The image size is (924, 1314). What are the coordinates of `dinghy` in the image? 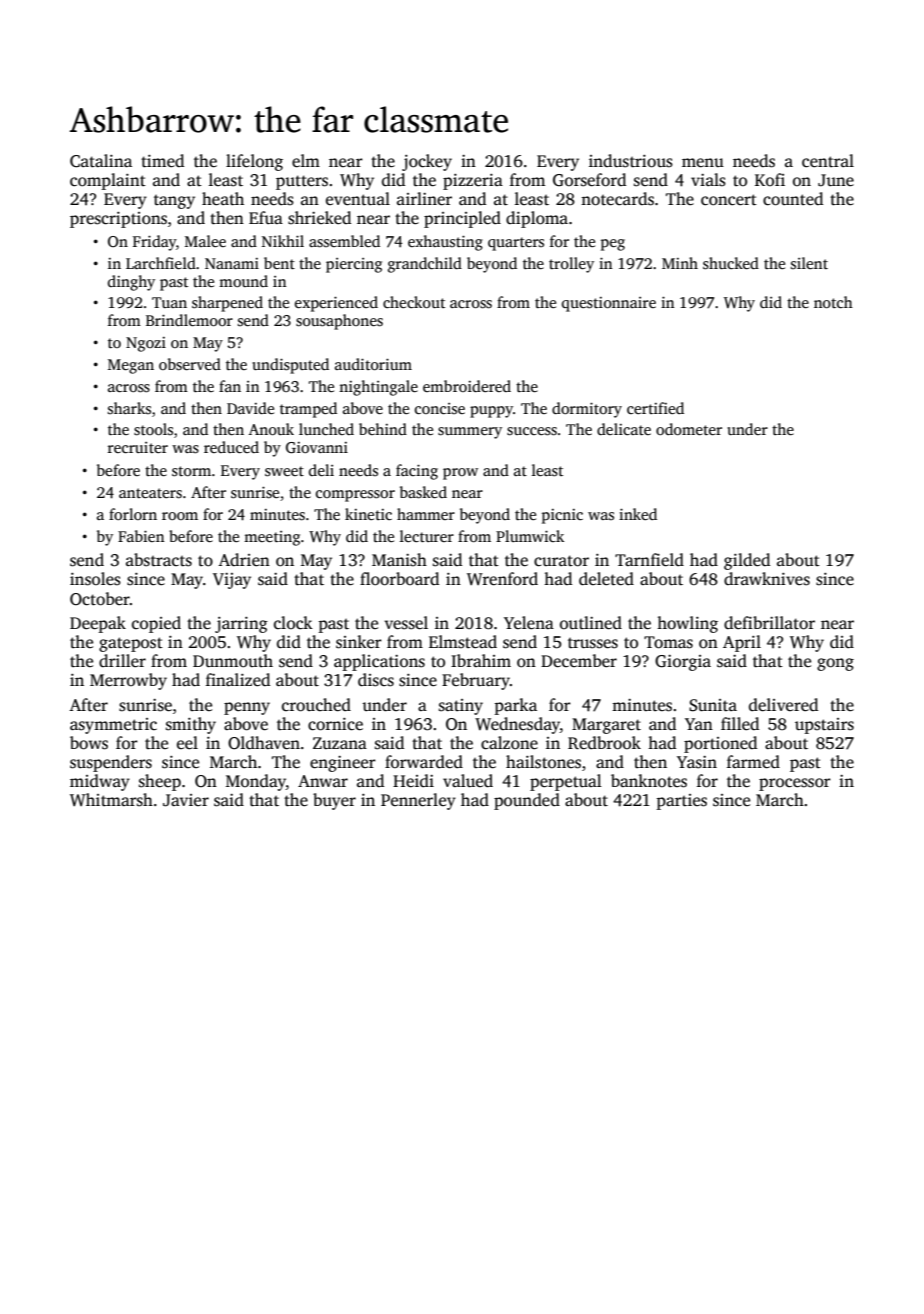 It's located at (131, 283).
